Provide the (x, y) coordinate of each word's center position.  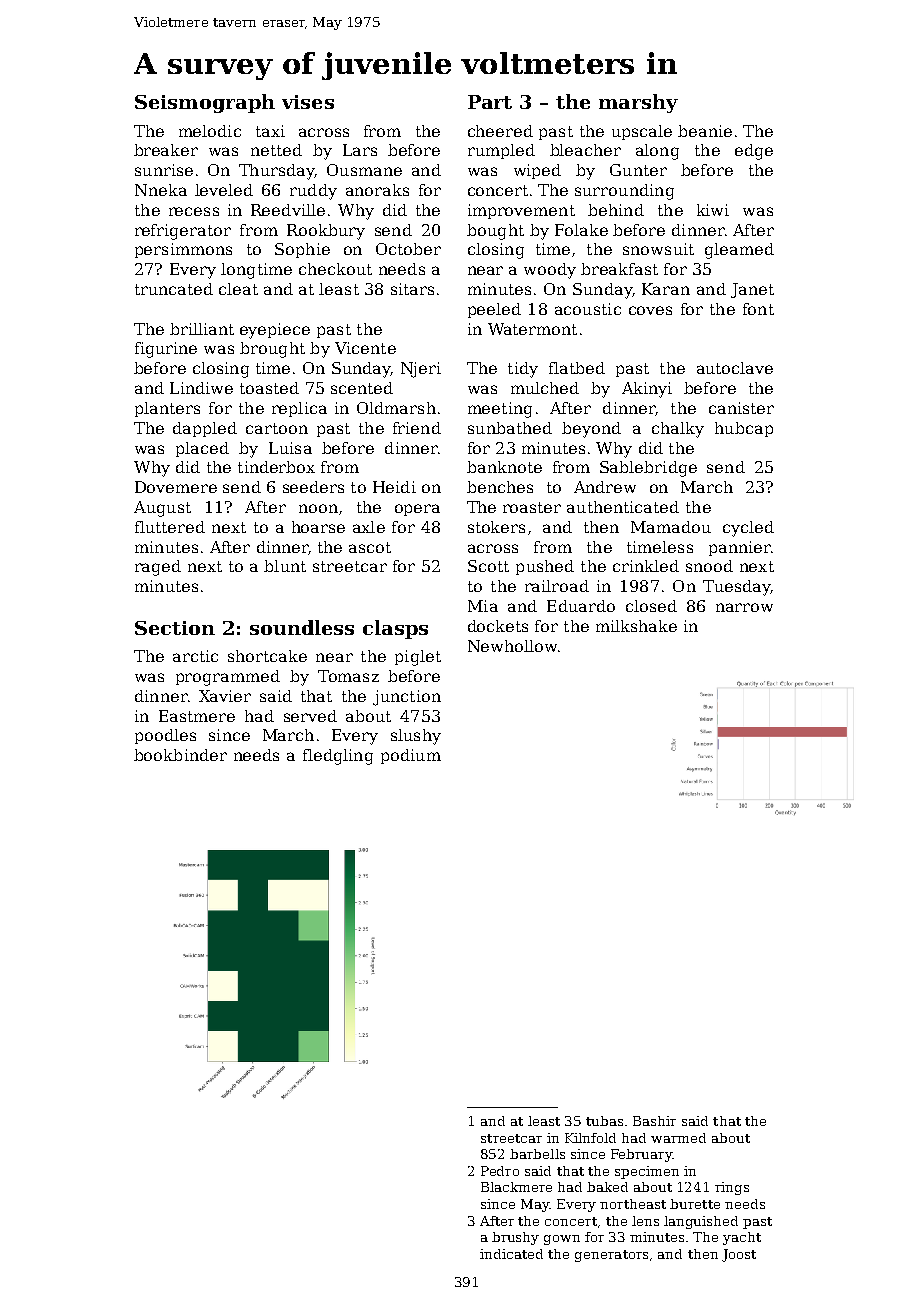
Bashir (654, 1121)
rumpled (501, 151)
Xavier (225, 696)
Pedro (500, 1171)
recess (194, 211)
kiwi (713, 210)
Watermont (532, 329)
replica (299, 409)
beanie (705, 131)
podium (411, 756)
